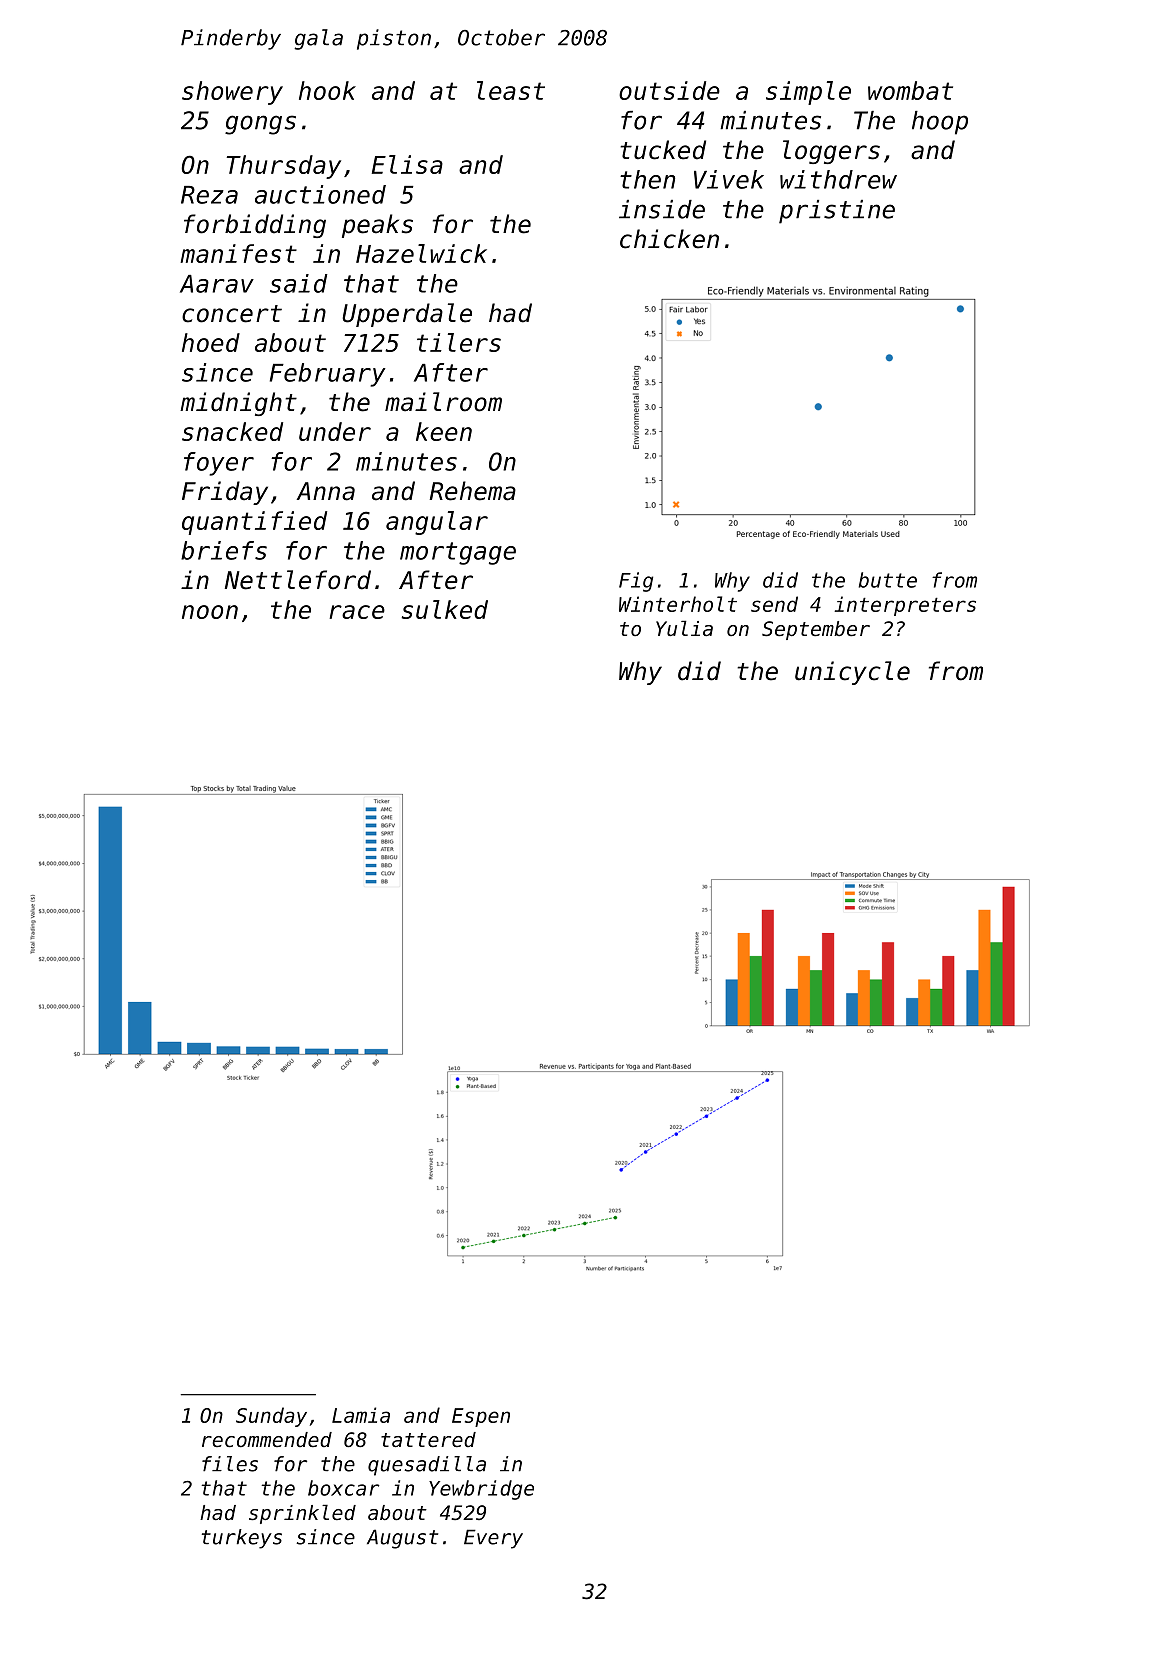 This page has width=1165, height=1654. I want to click on turkeys, so click(242, 1539).
